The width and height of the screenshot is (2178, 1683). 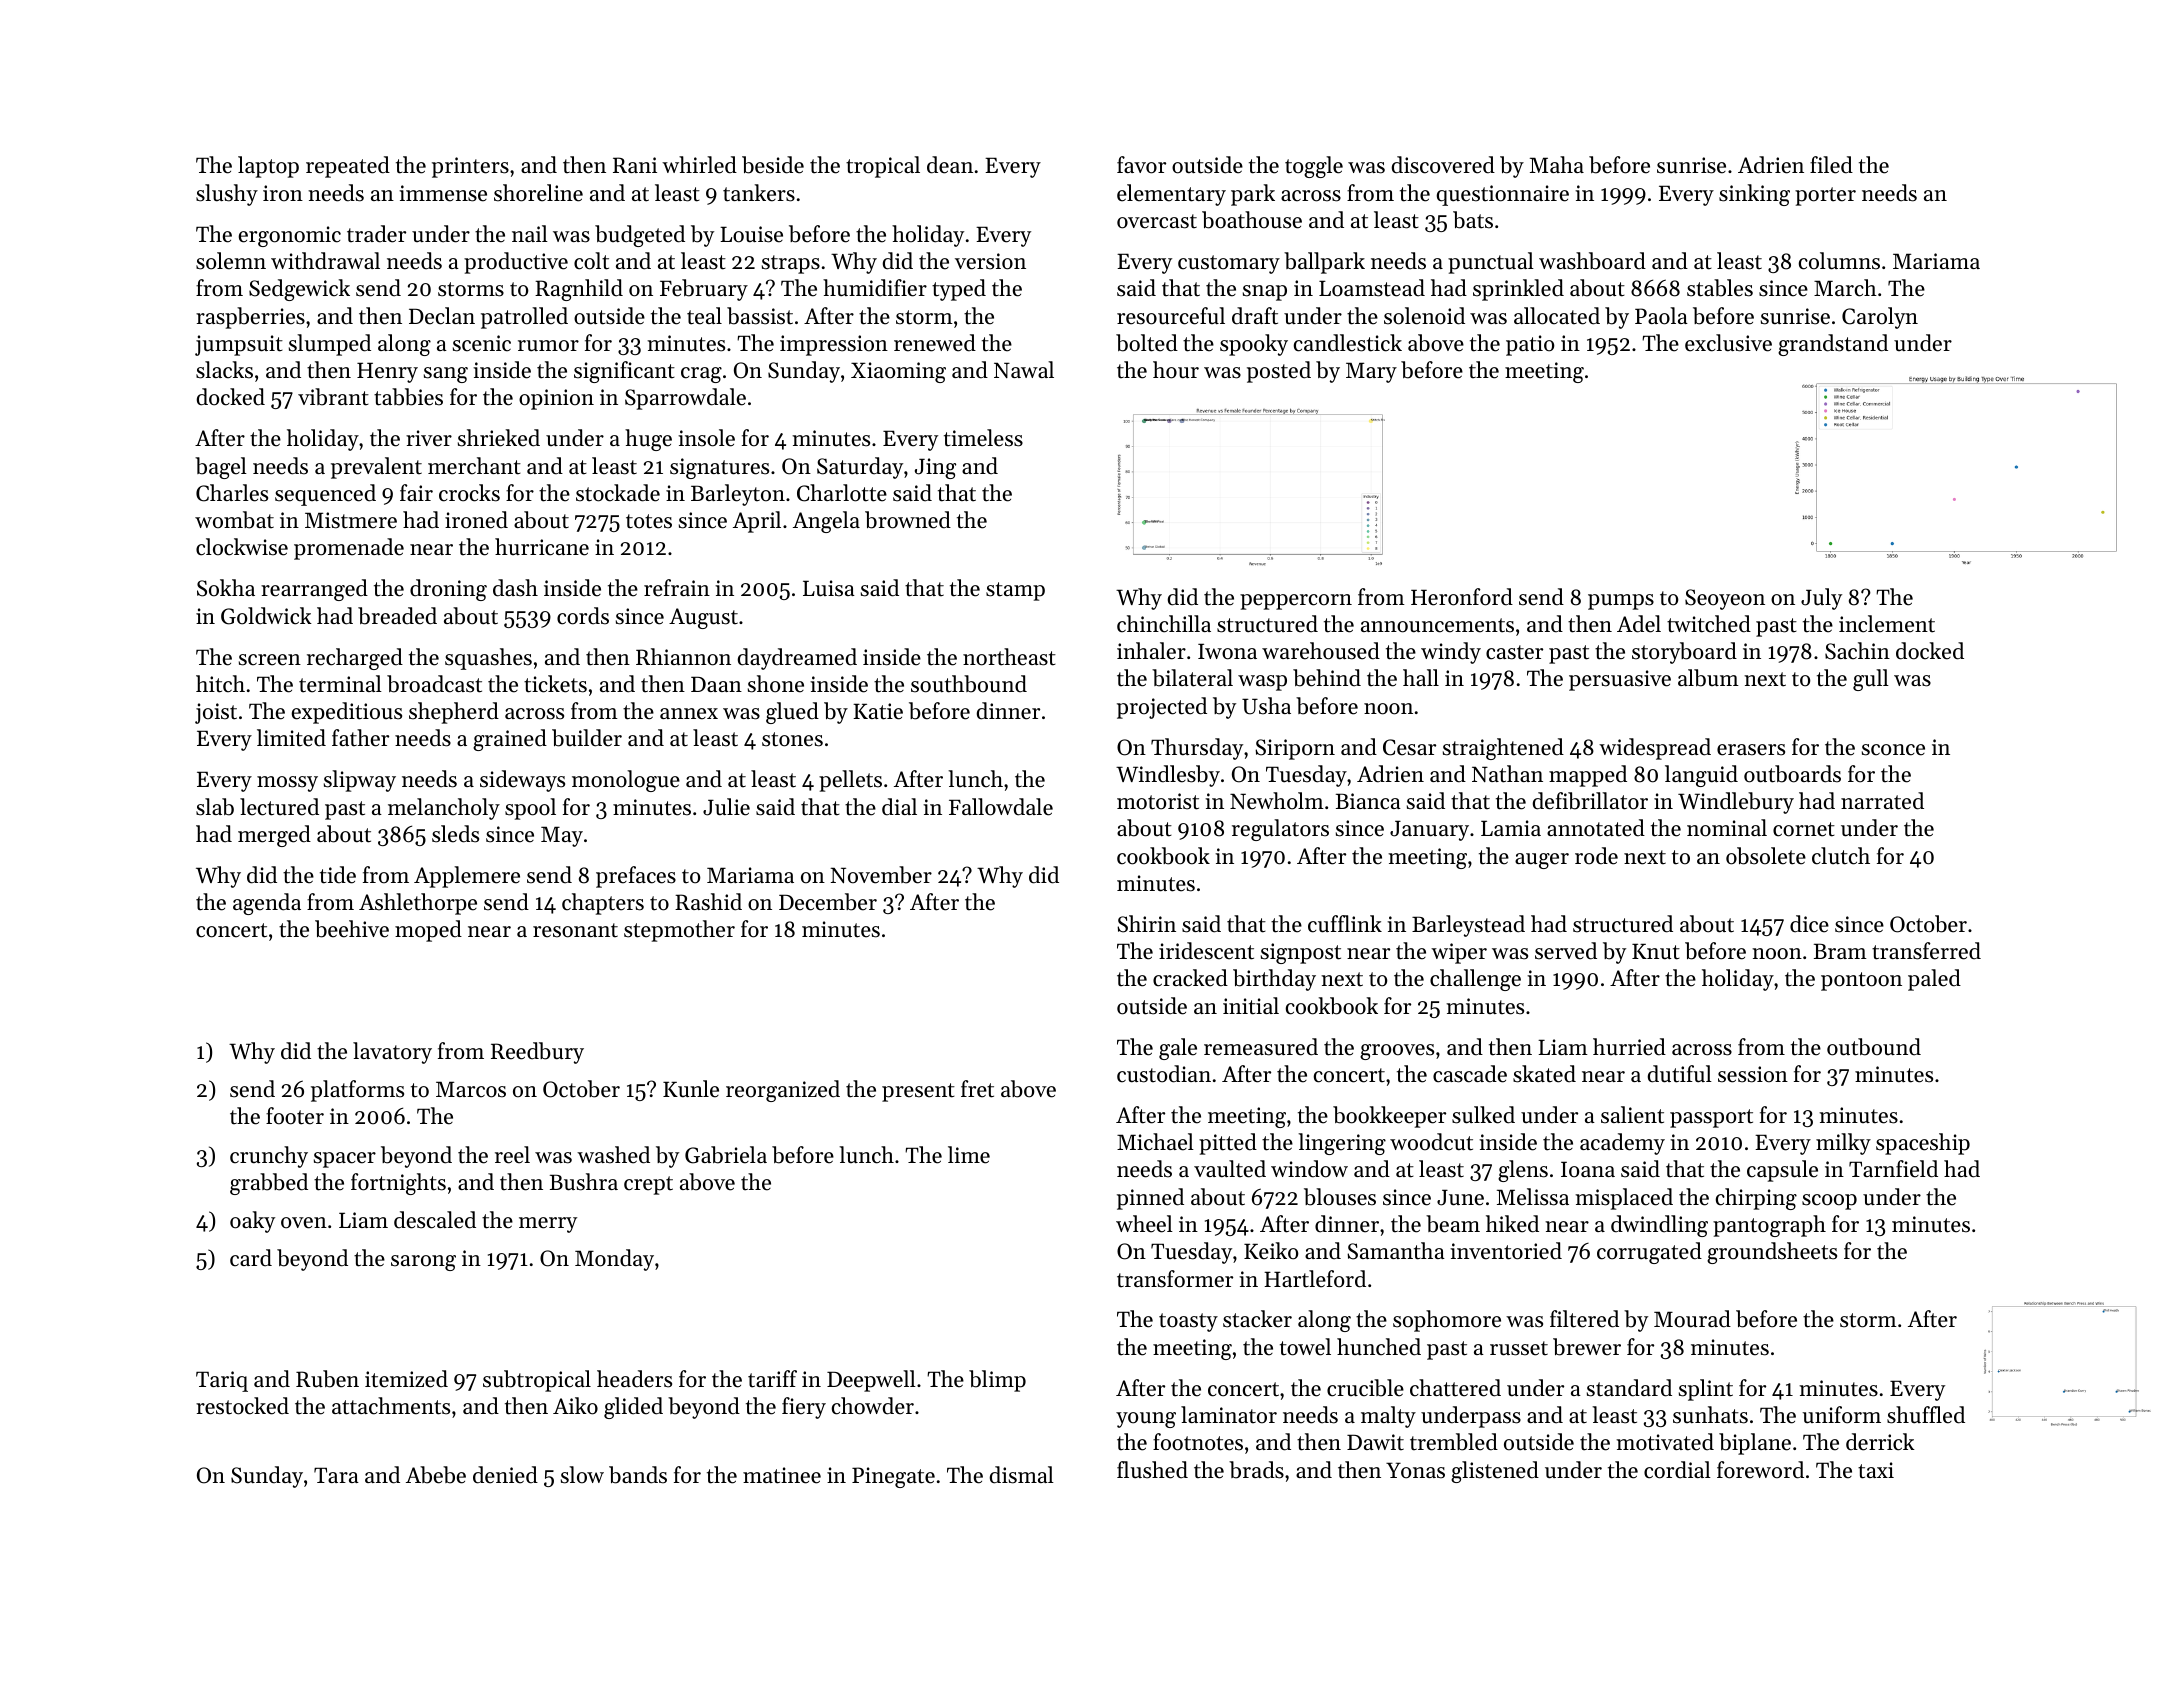 What do you see at coordinates (1164, 624) in the screenshot?
I see `chinchilla` at bounding box center [1164, 624].
